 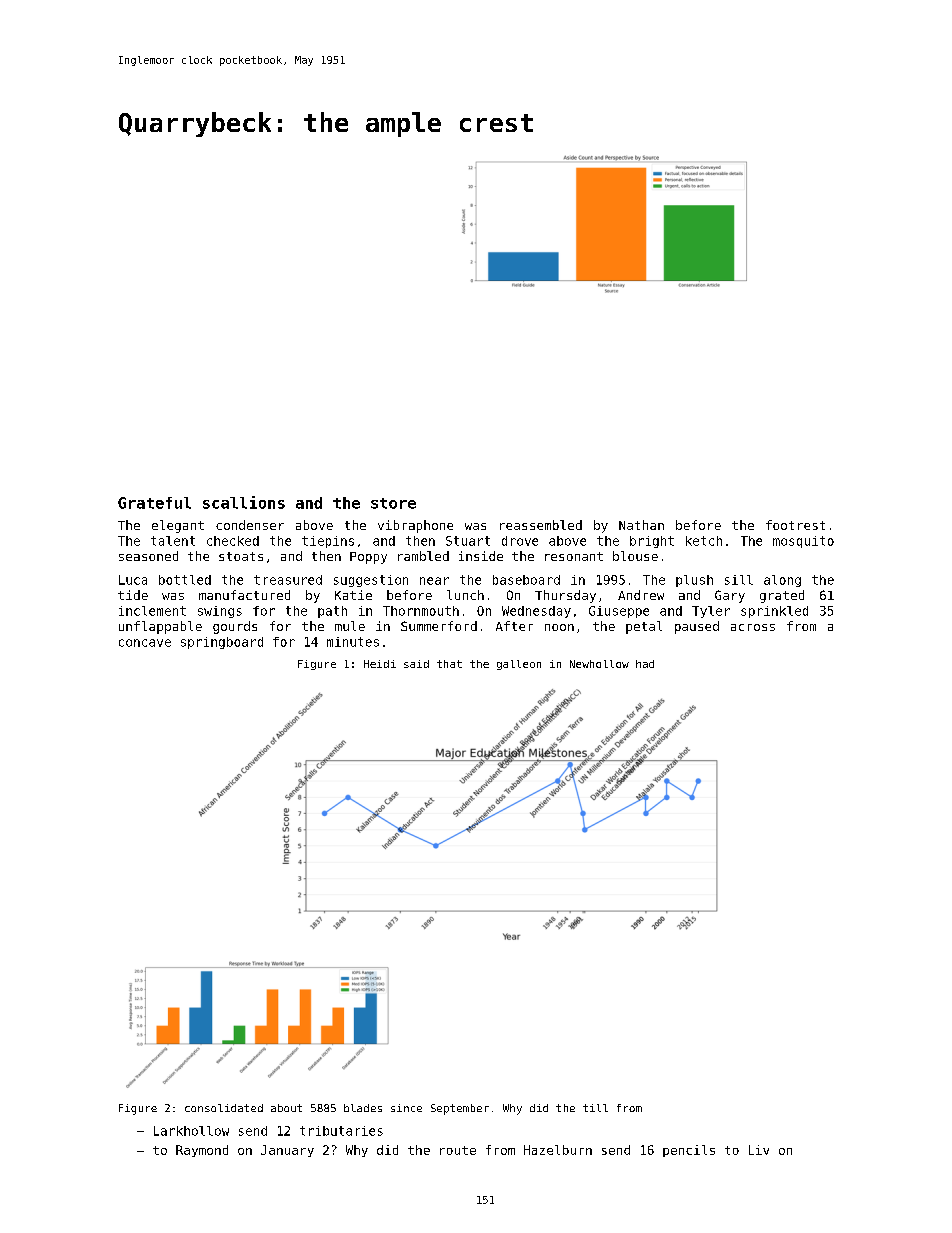 What do you see at coordinates (458, 1150) in the document?
I see `route` at bounding box center [458, 1150].
